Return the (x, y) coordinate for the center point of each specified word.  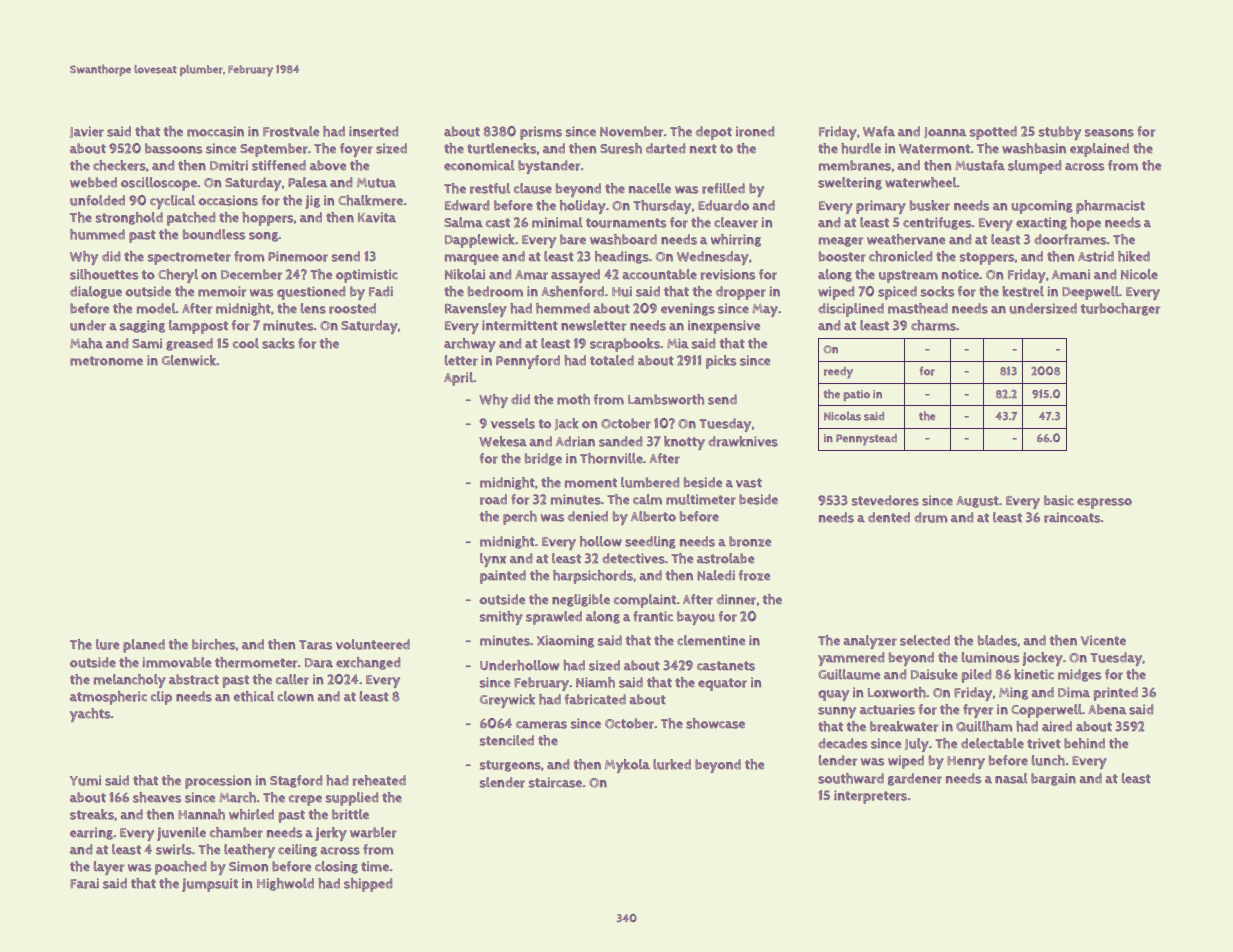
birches (214, 644)
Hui (622, 291)
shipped (368, 885)
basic (1059, 500)
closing (336, 867)
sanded (620, 441)
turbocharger (1120, 309)
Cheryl (178, 276)
